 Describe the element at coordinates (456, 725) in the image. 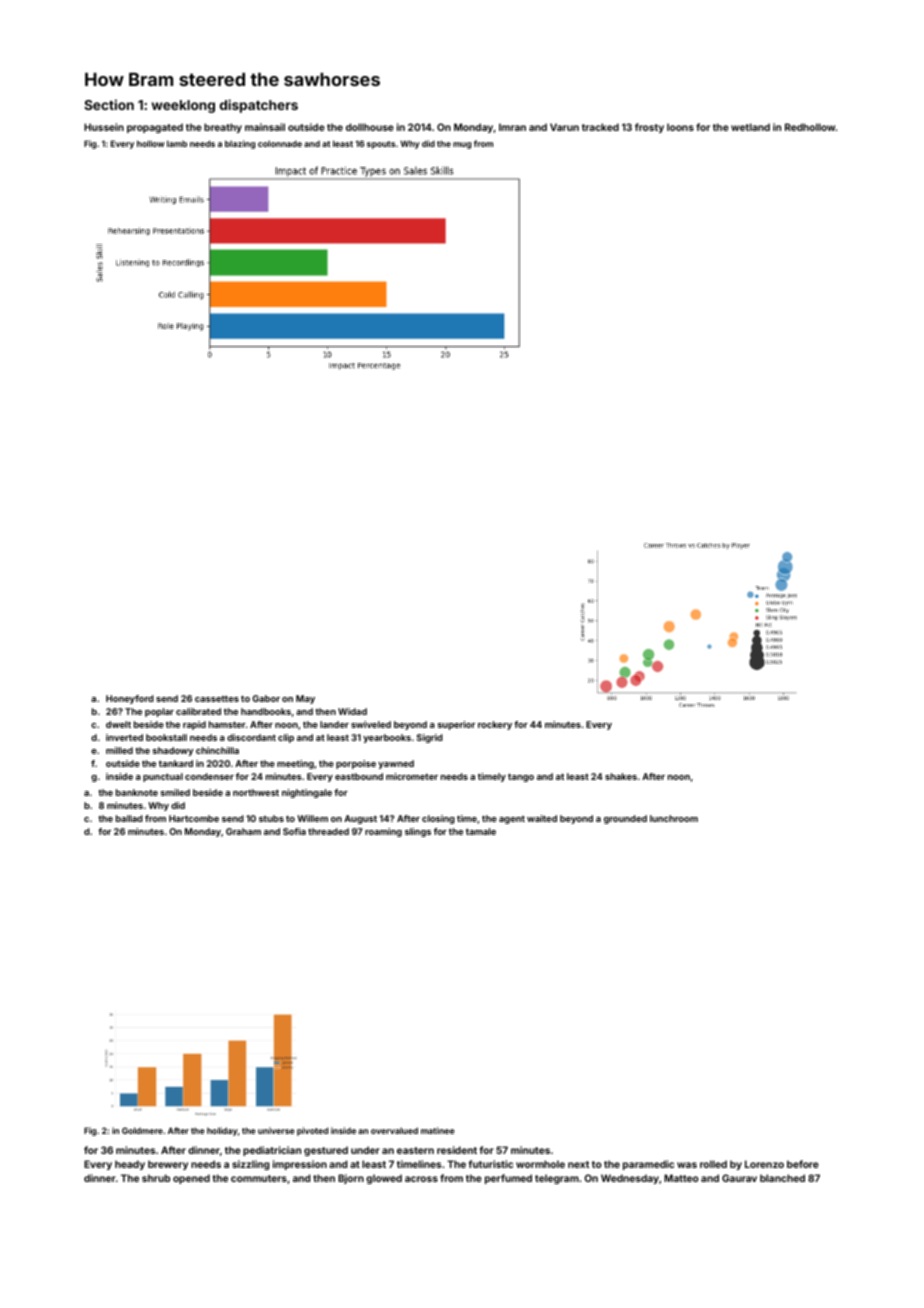

I see `superior` at that location.
